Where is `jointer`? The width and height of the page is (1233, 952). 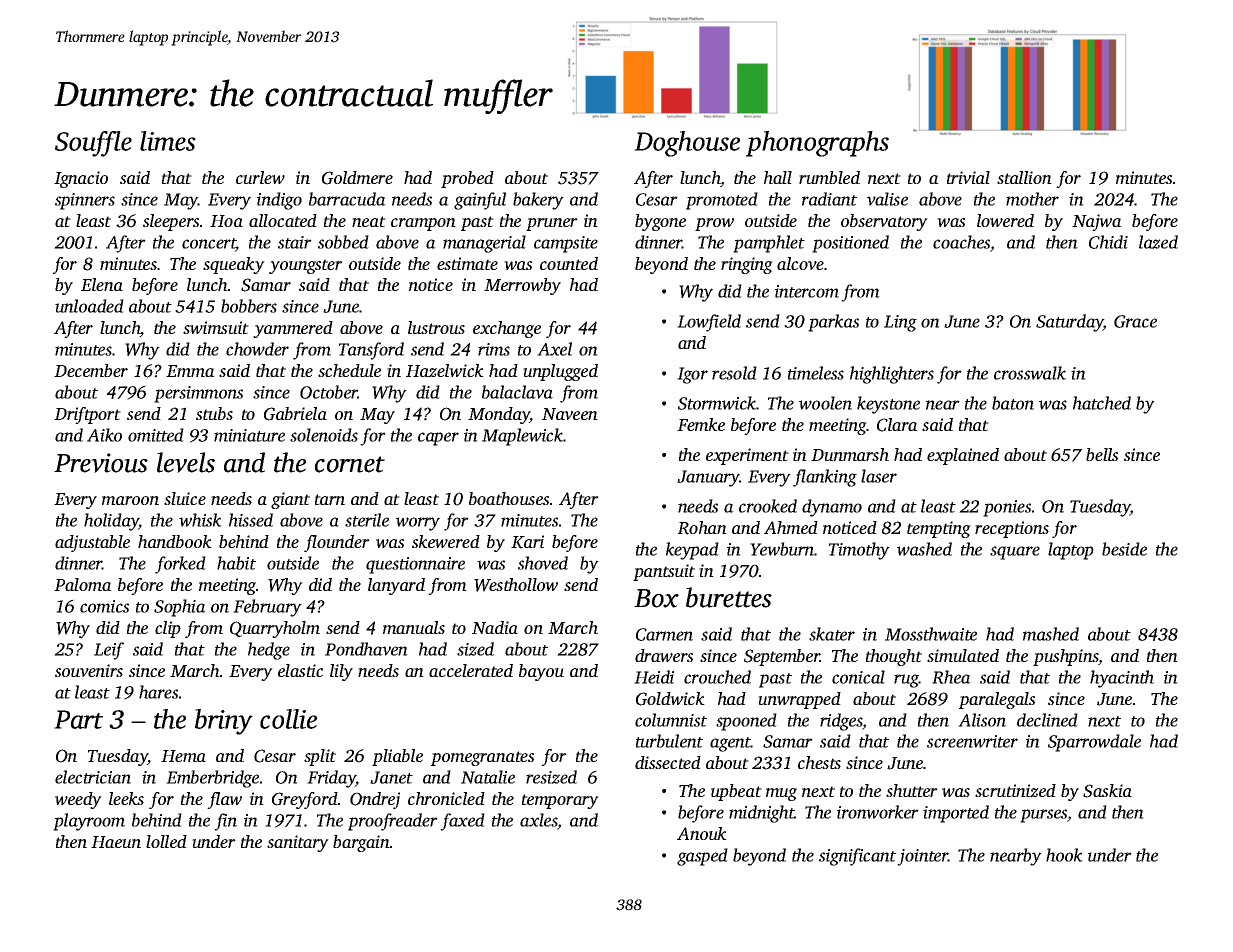 jointer is located at coordinates (922, 857).
